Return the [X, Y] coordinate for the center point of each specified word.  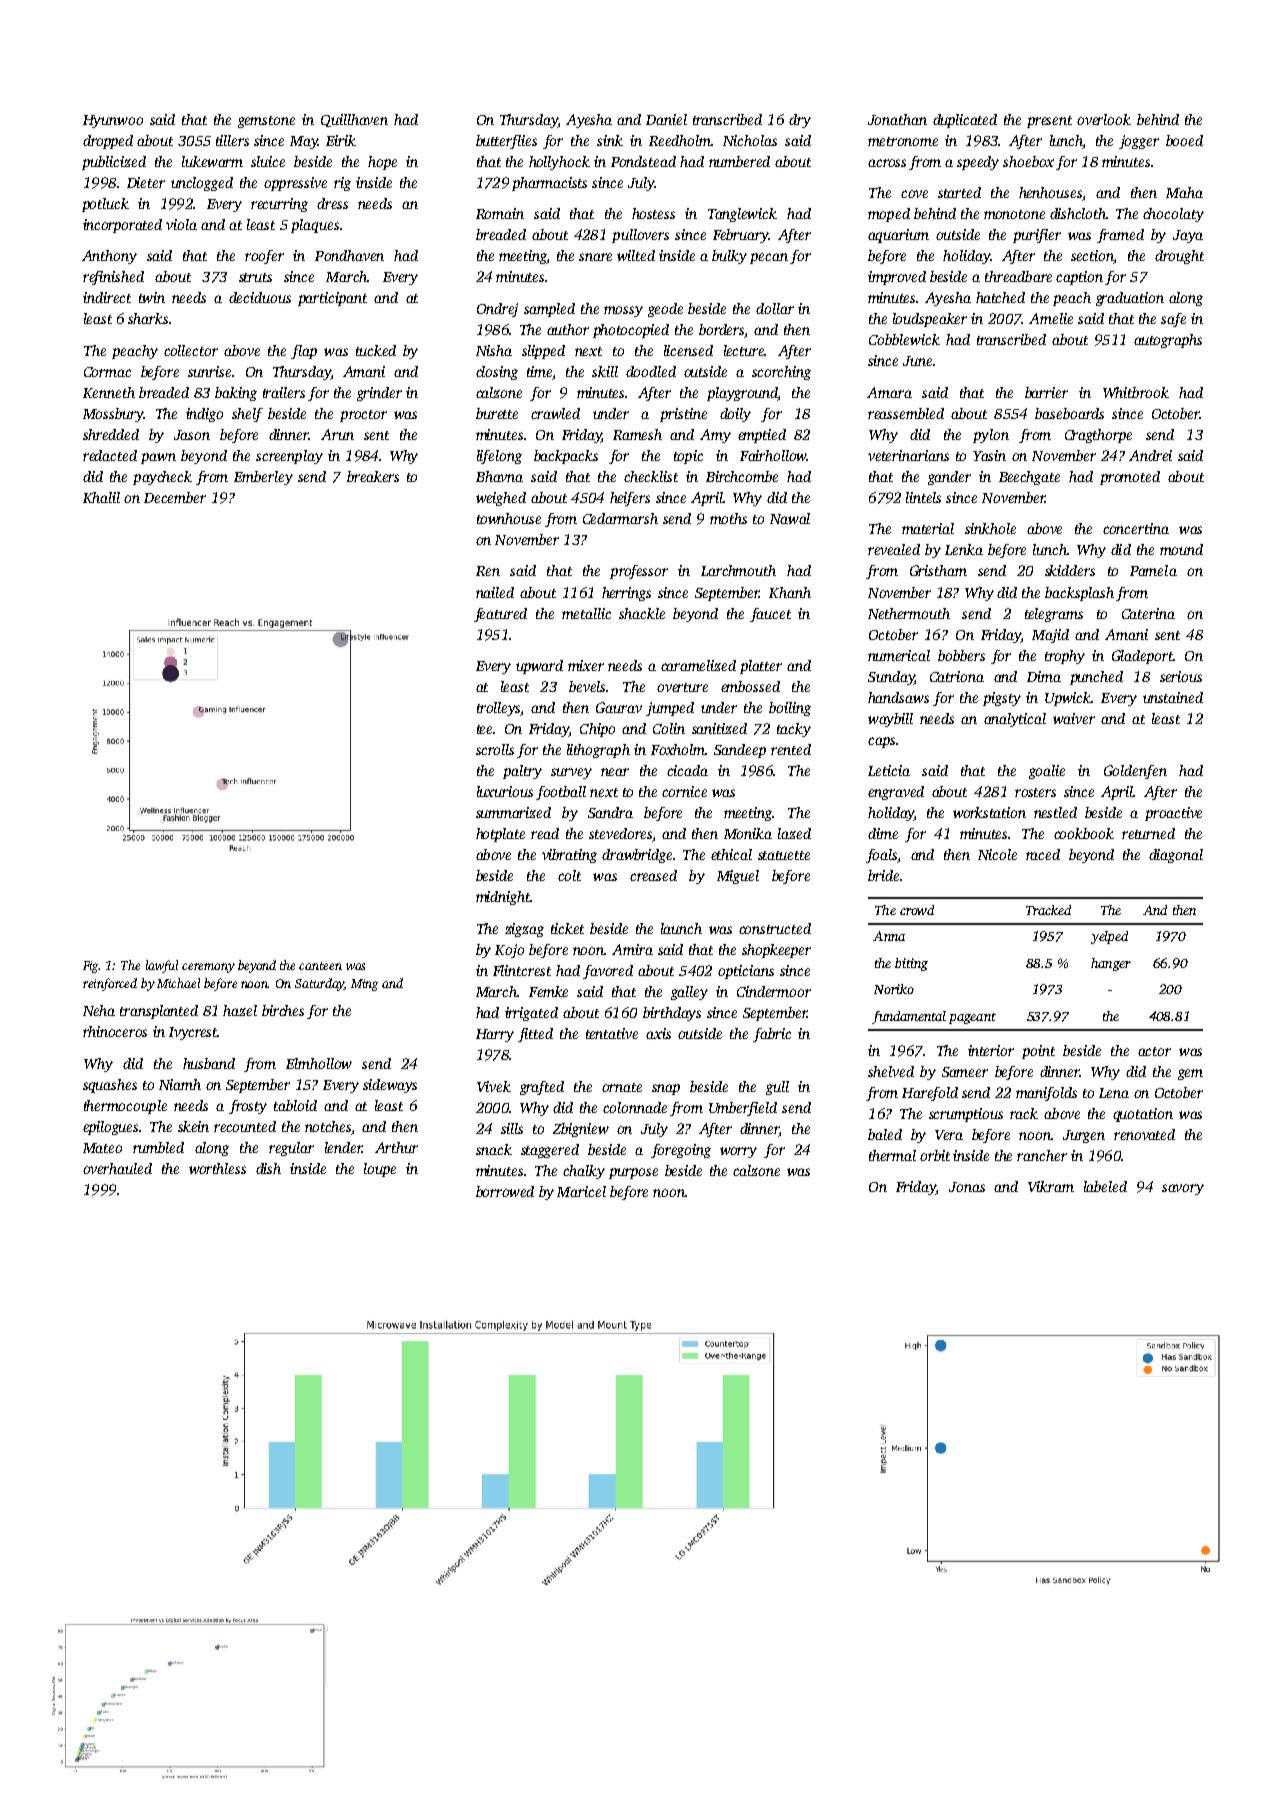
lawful [162, 966]
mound [1181, 549]
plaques [315, 226]
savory [1183, 1189]
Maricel [581, 1191]
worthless [217, 1168]
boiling [790, 709]
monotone [1014, 214]
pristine [683, 415]
